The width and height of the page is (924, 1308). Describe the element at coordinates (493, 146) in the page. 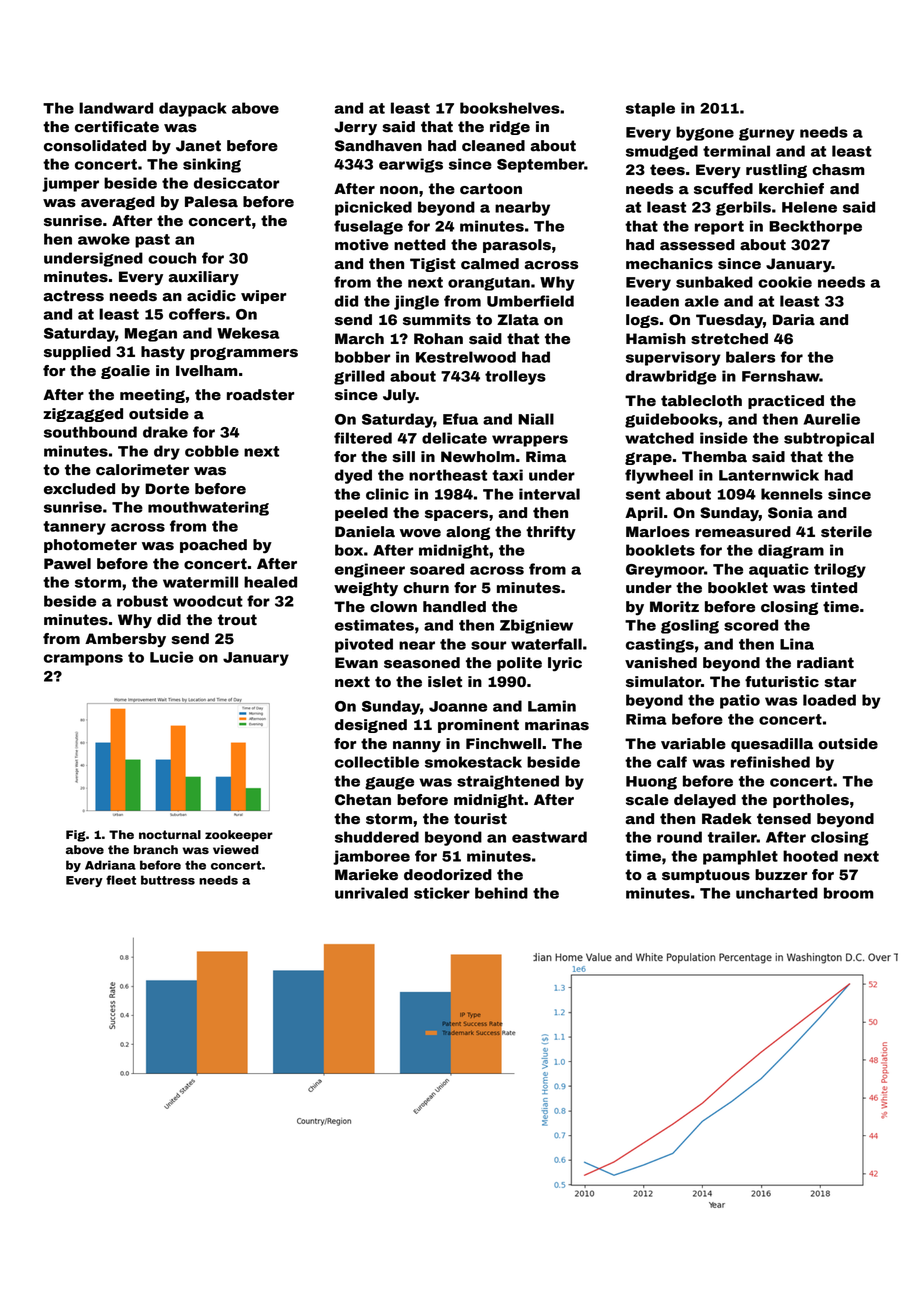

I see `cleaned` at that location.
